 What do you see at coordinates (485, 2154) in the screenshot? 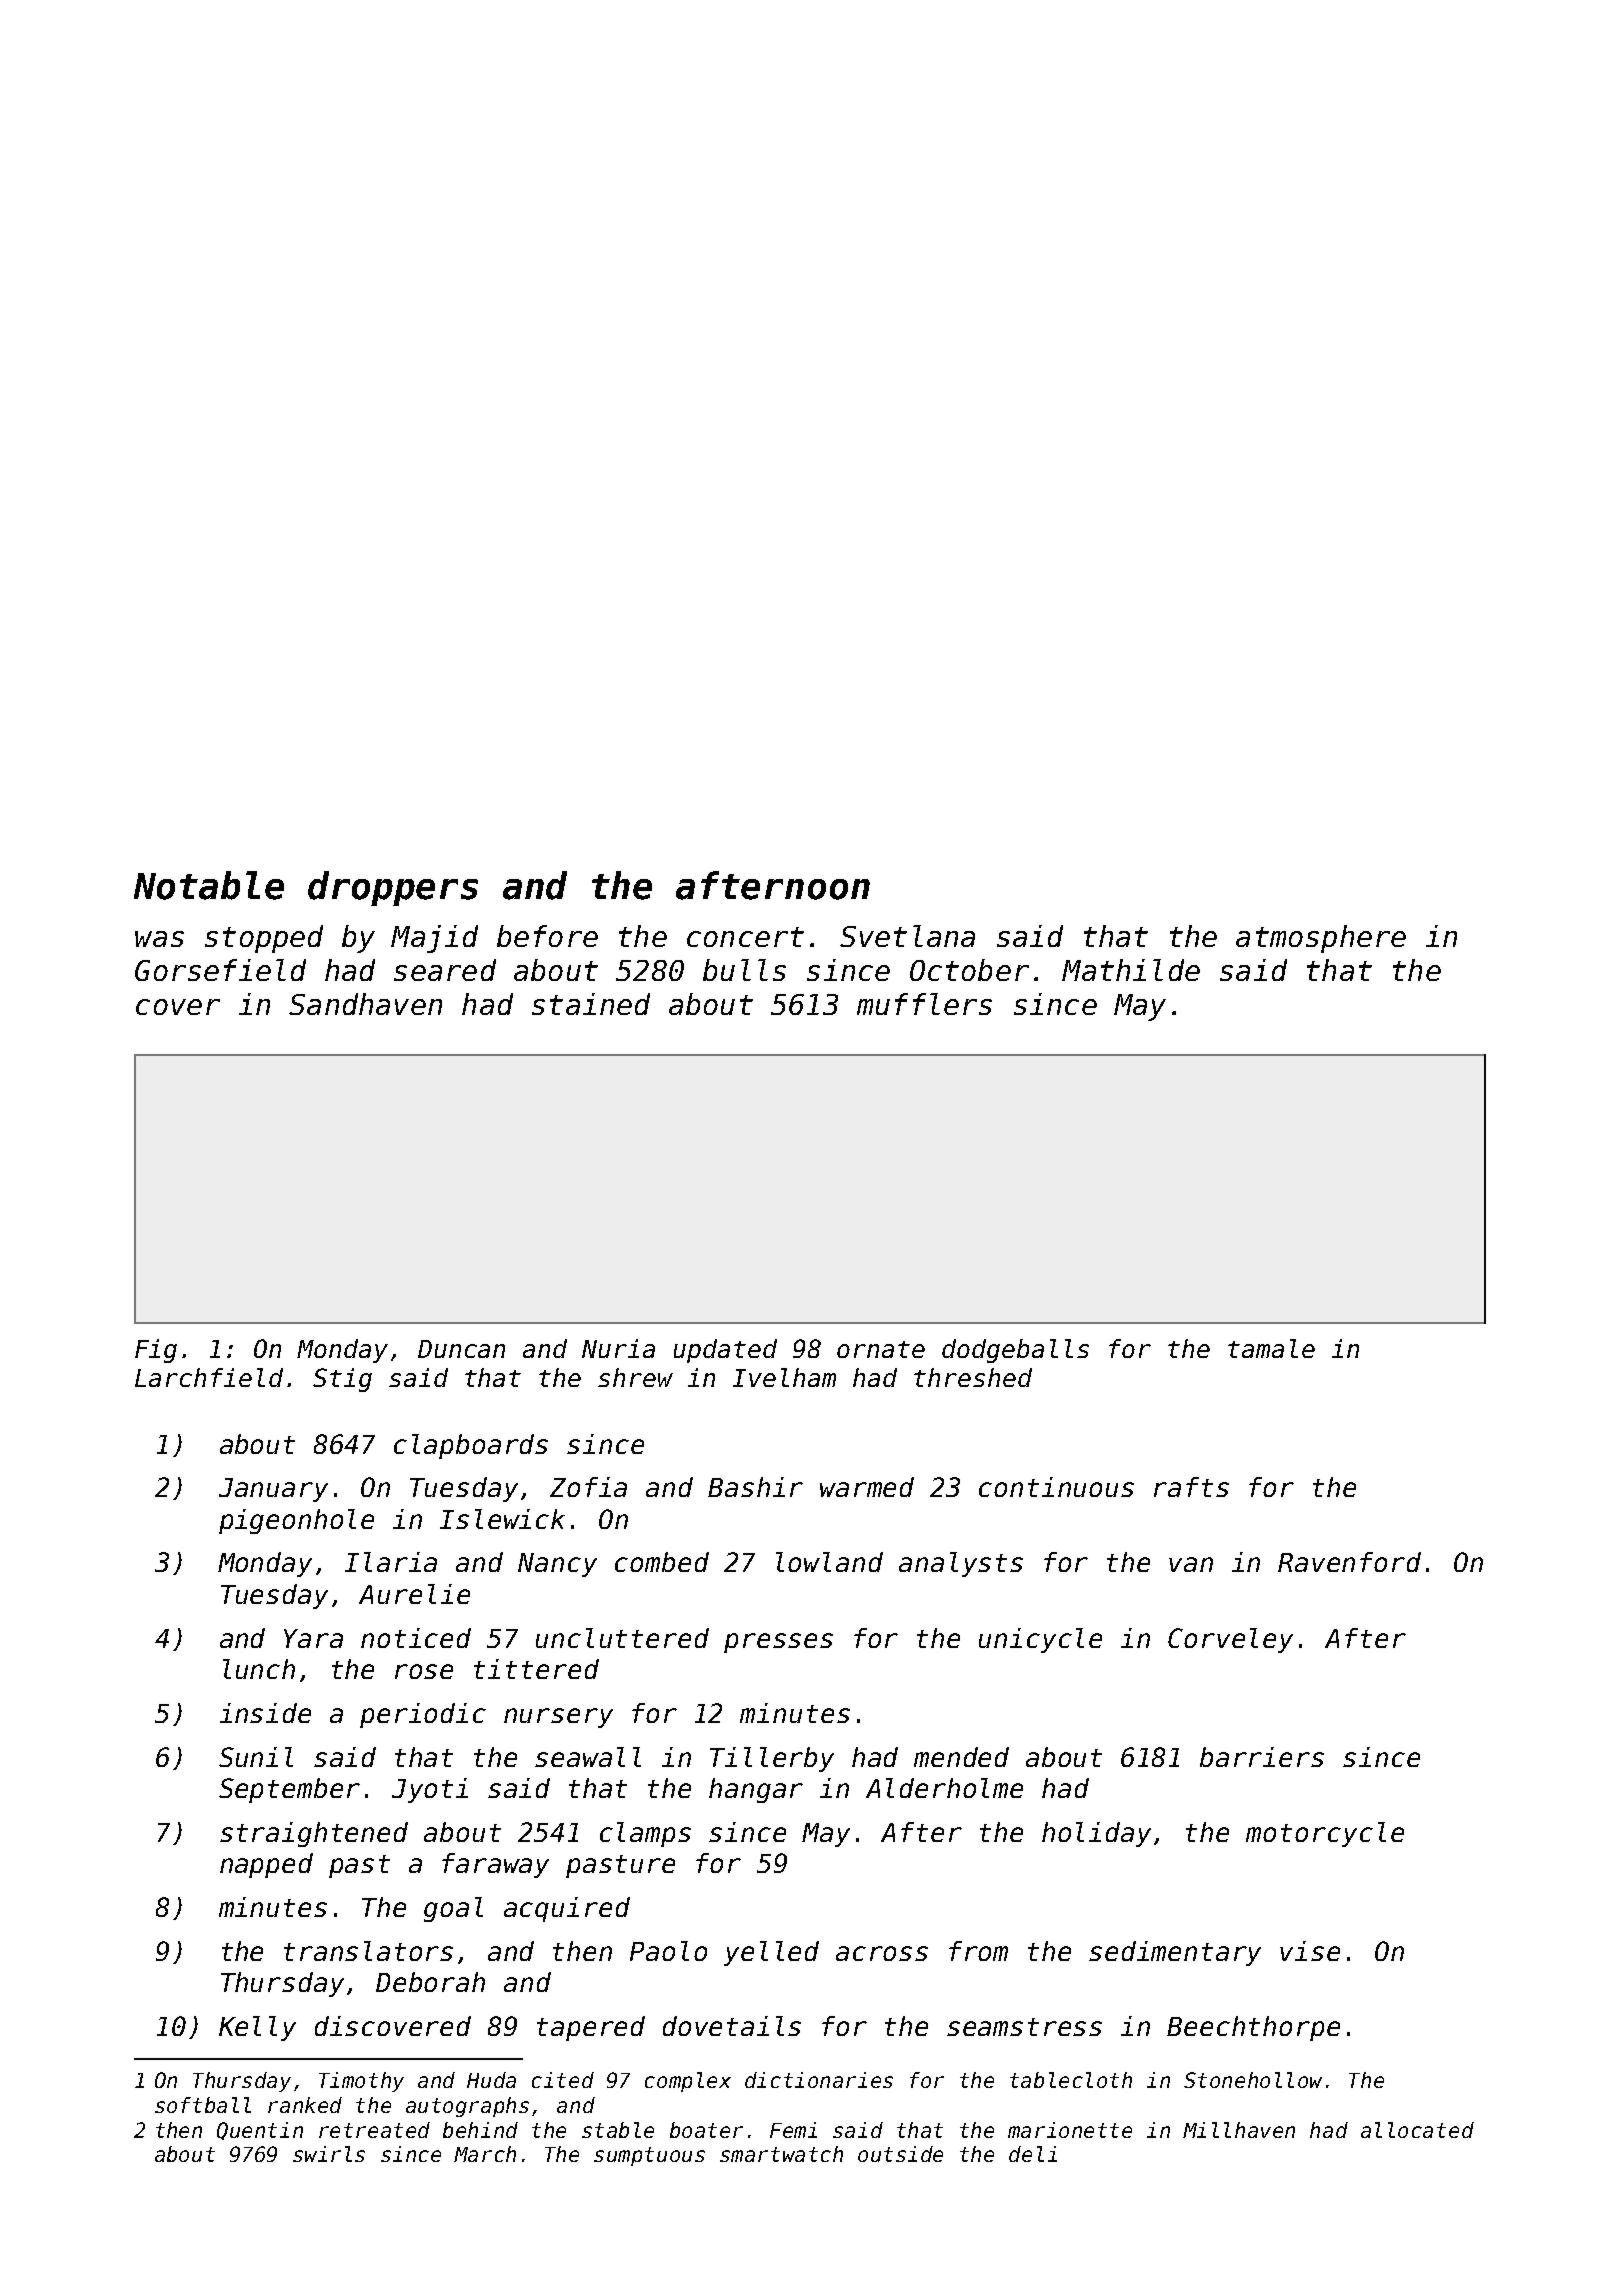
I see `March` at bounding box center [485, 2154].
